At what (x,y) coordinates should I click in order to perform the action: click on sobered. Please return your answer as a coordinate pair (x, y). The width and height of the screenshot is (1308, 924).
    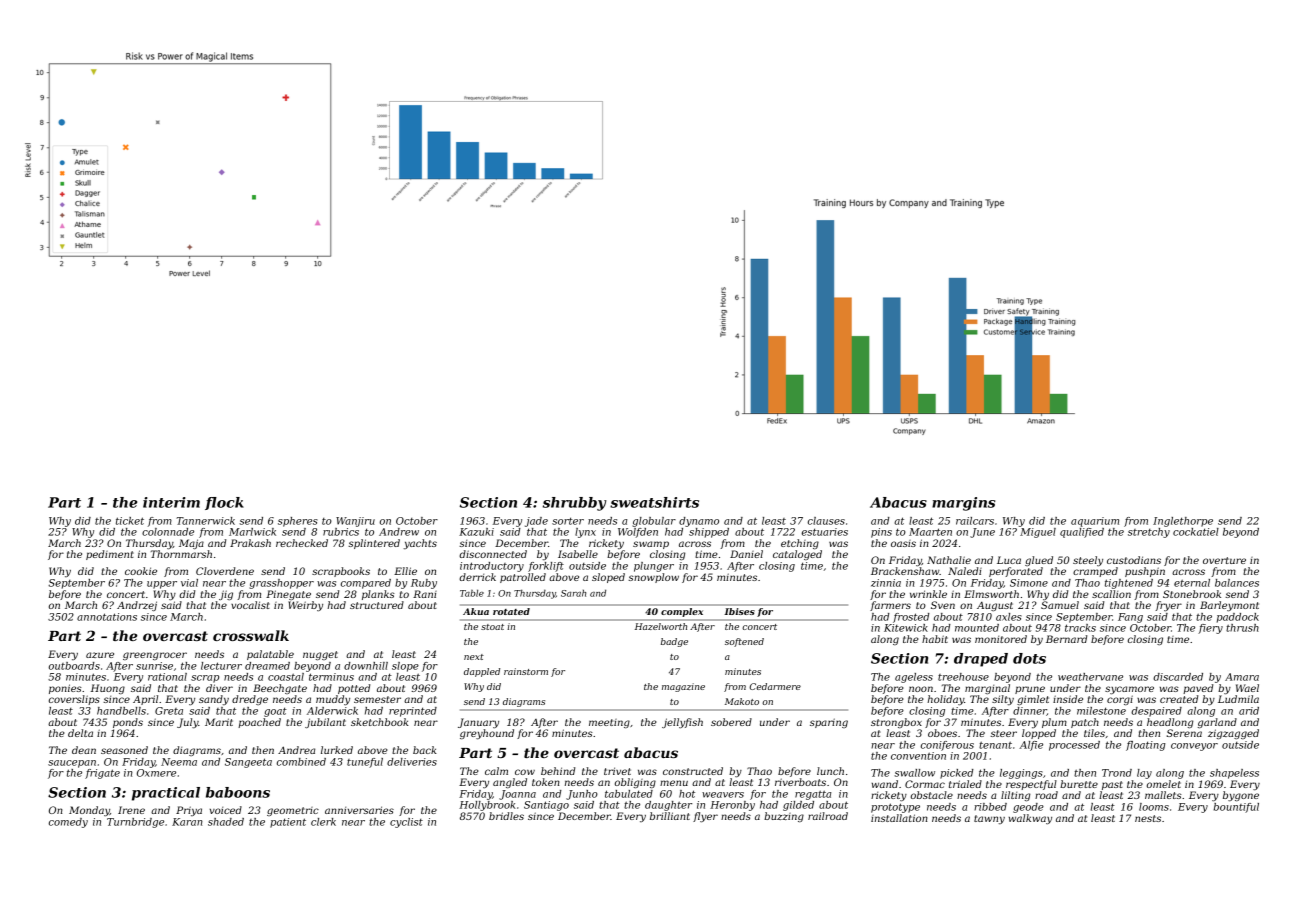
    Looking at the image, I should click on (731, 722).
